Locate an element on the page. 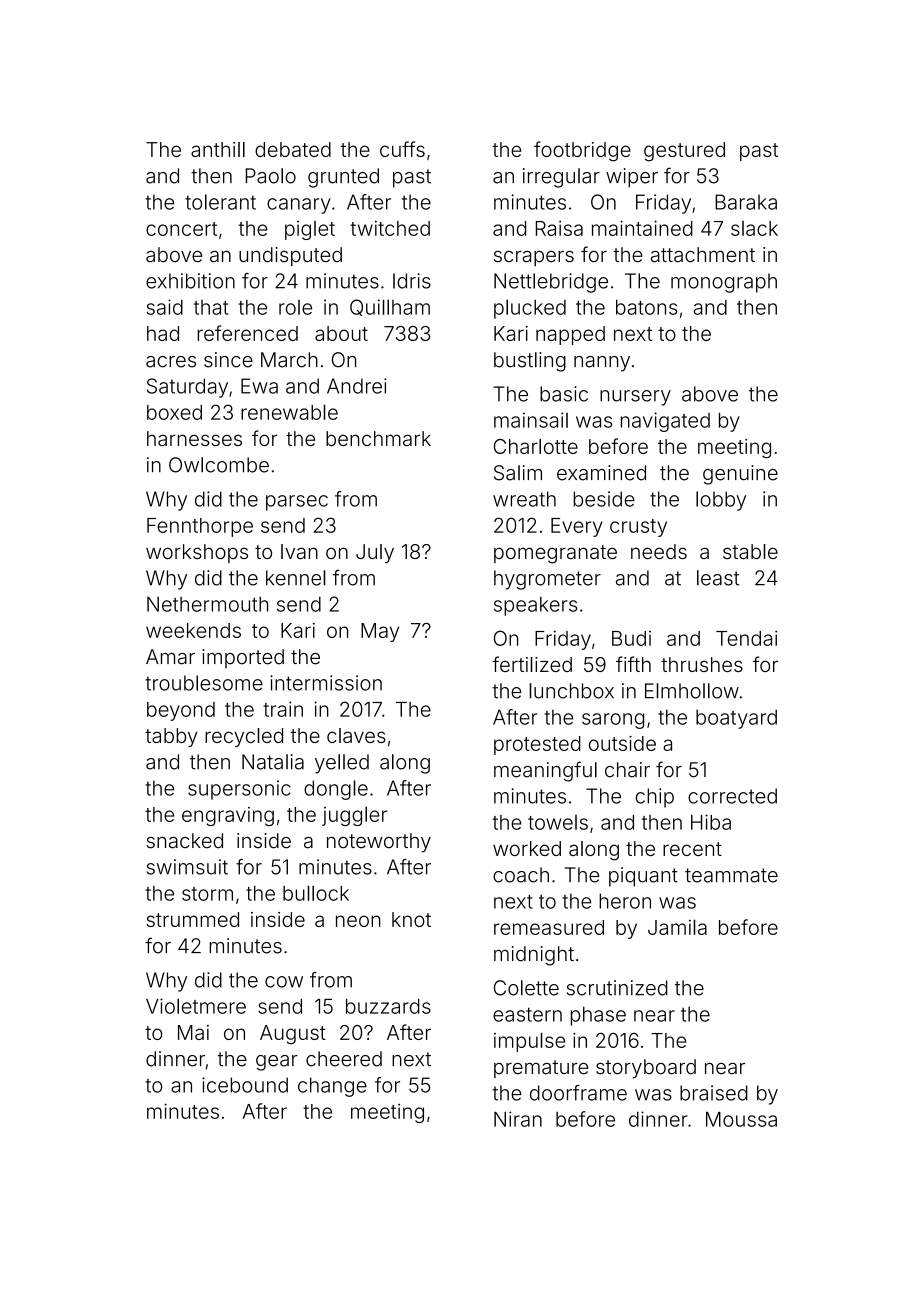  parsec is located at coordinates (297, 503).
